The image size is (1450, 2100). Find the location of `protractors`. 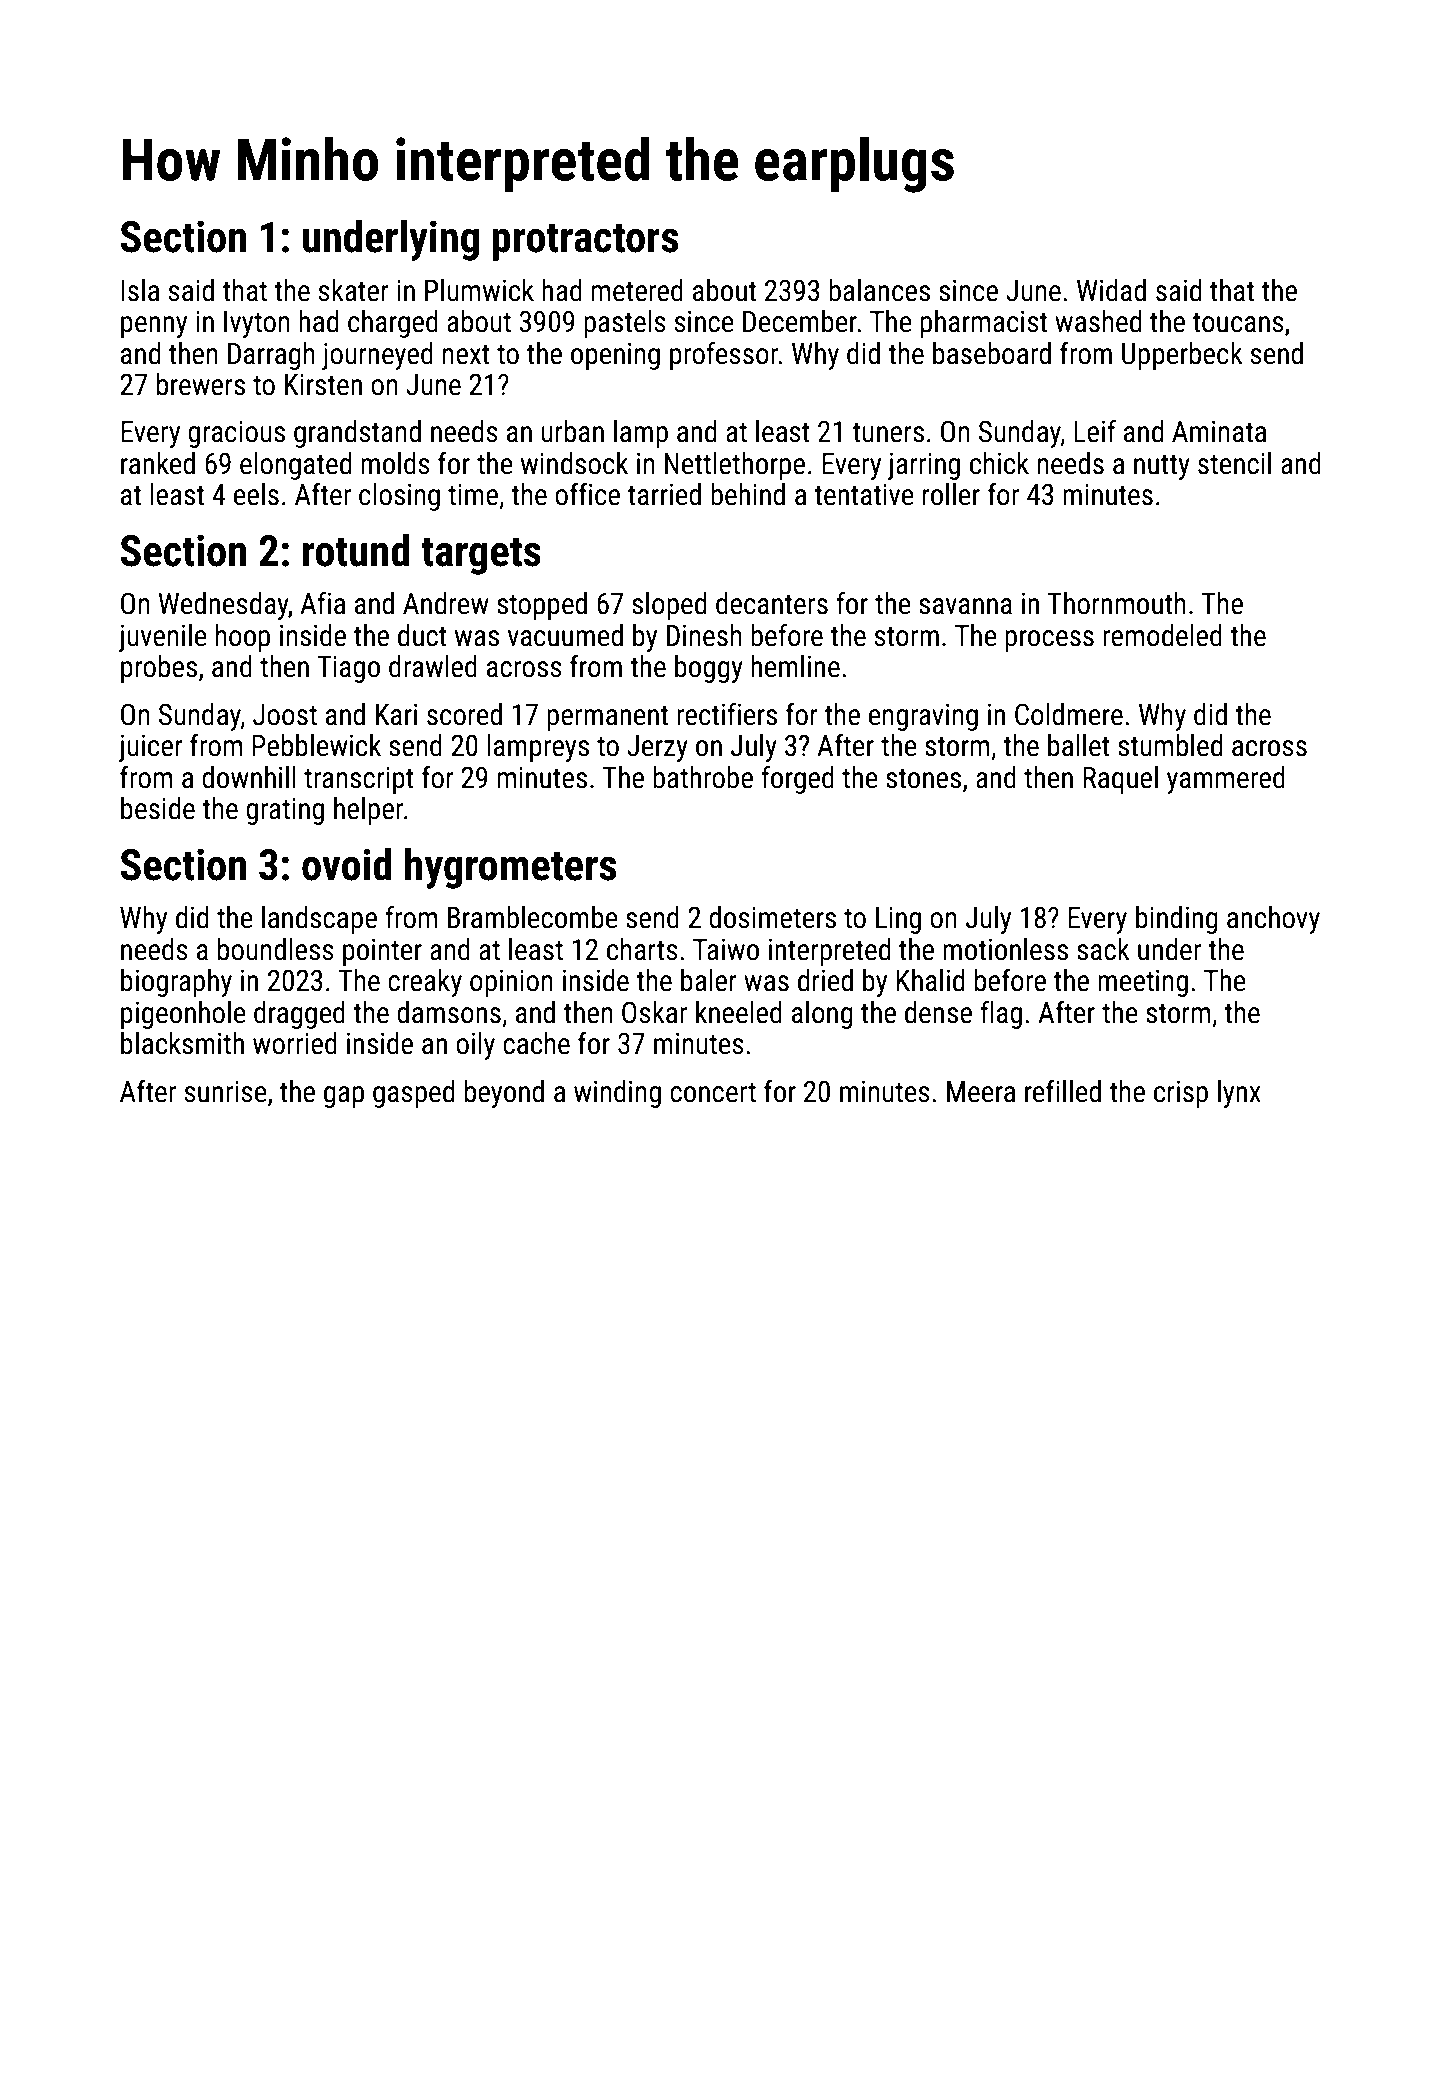

protractors is located at coordinates (585, 242).
